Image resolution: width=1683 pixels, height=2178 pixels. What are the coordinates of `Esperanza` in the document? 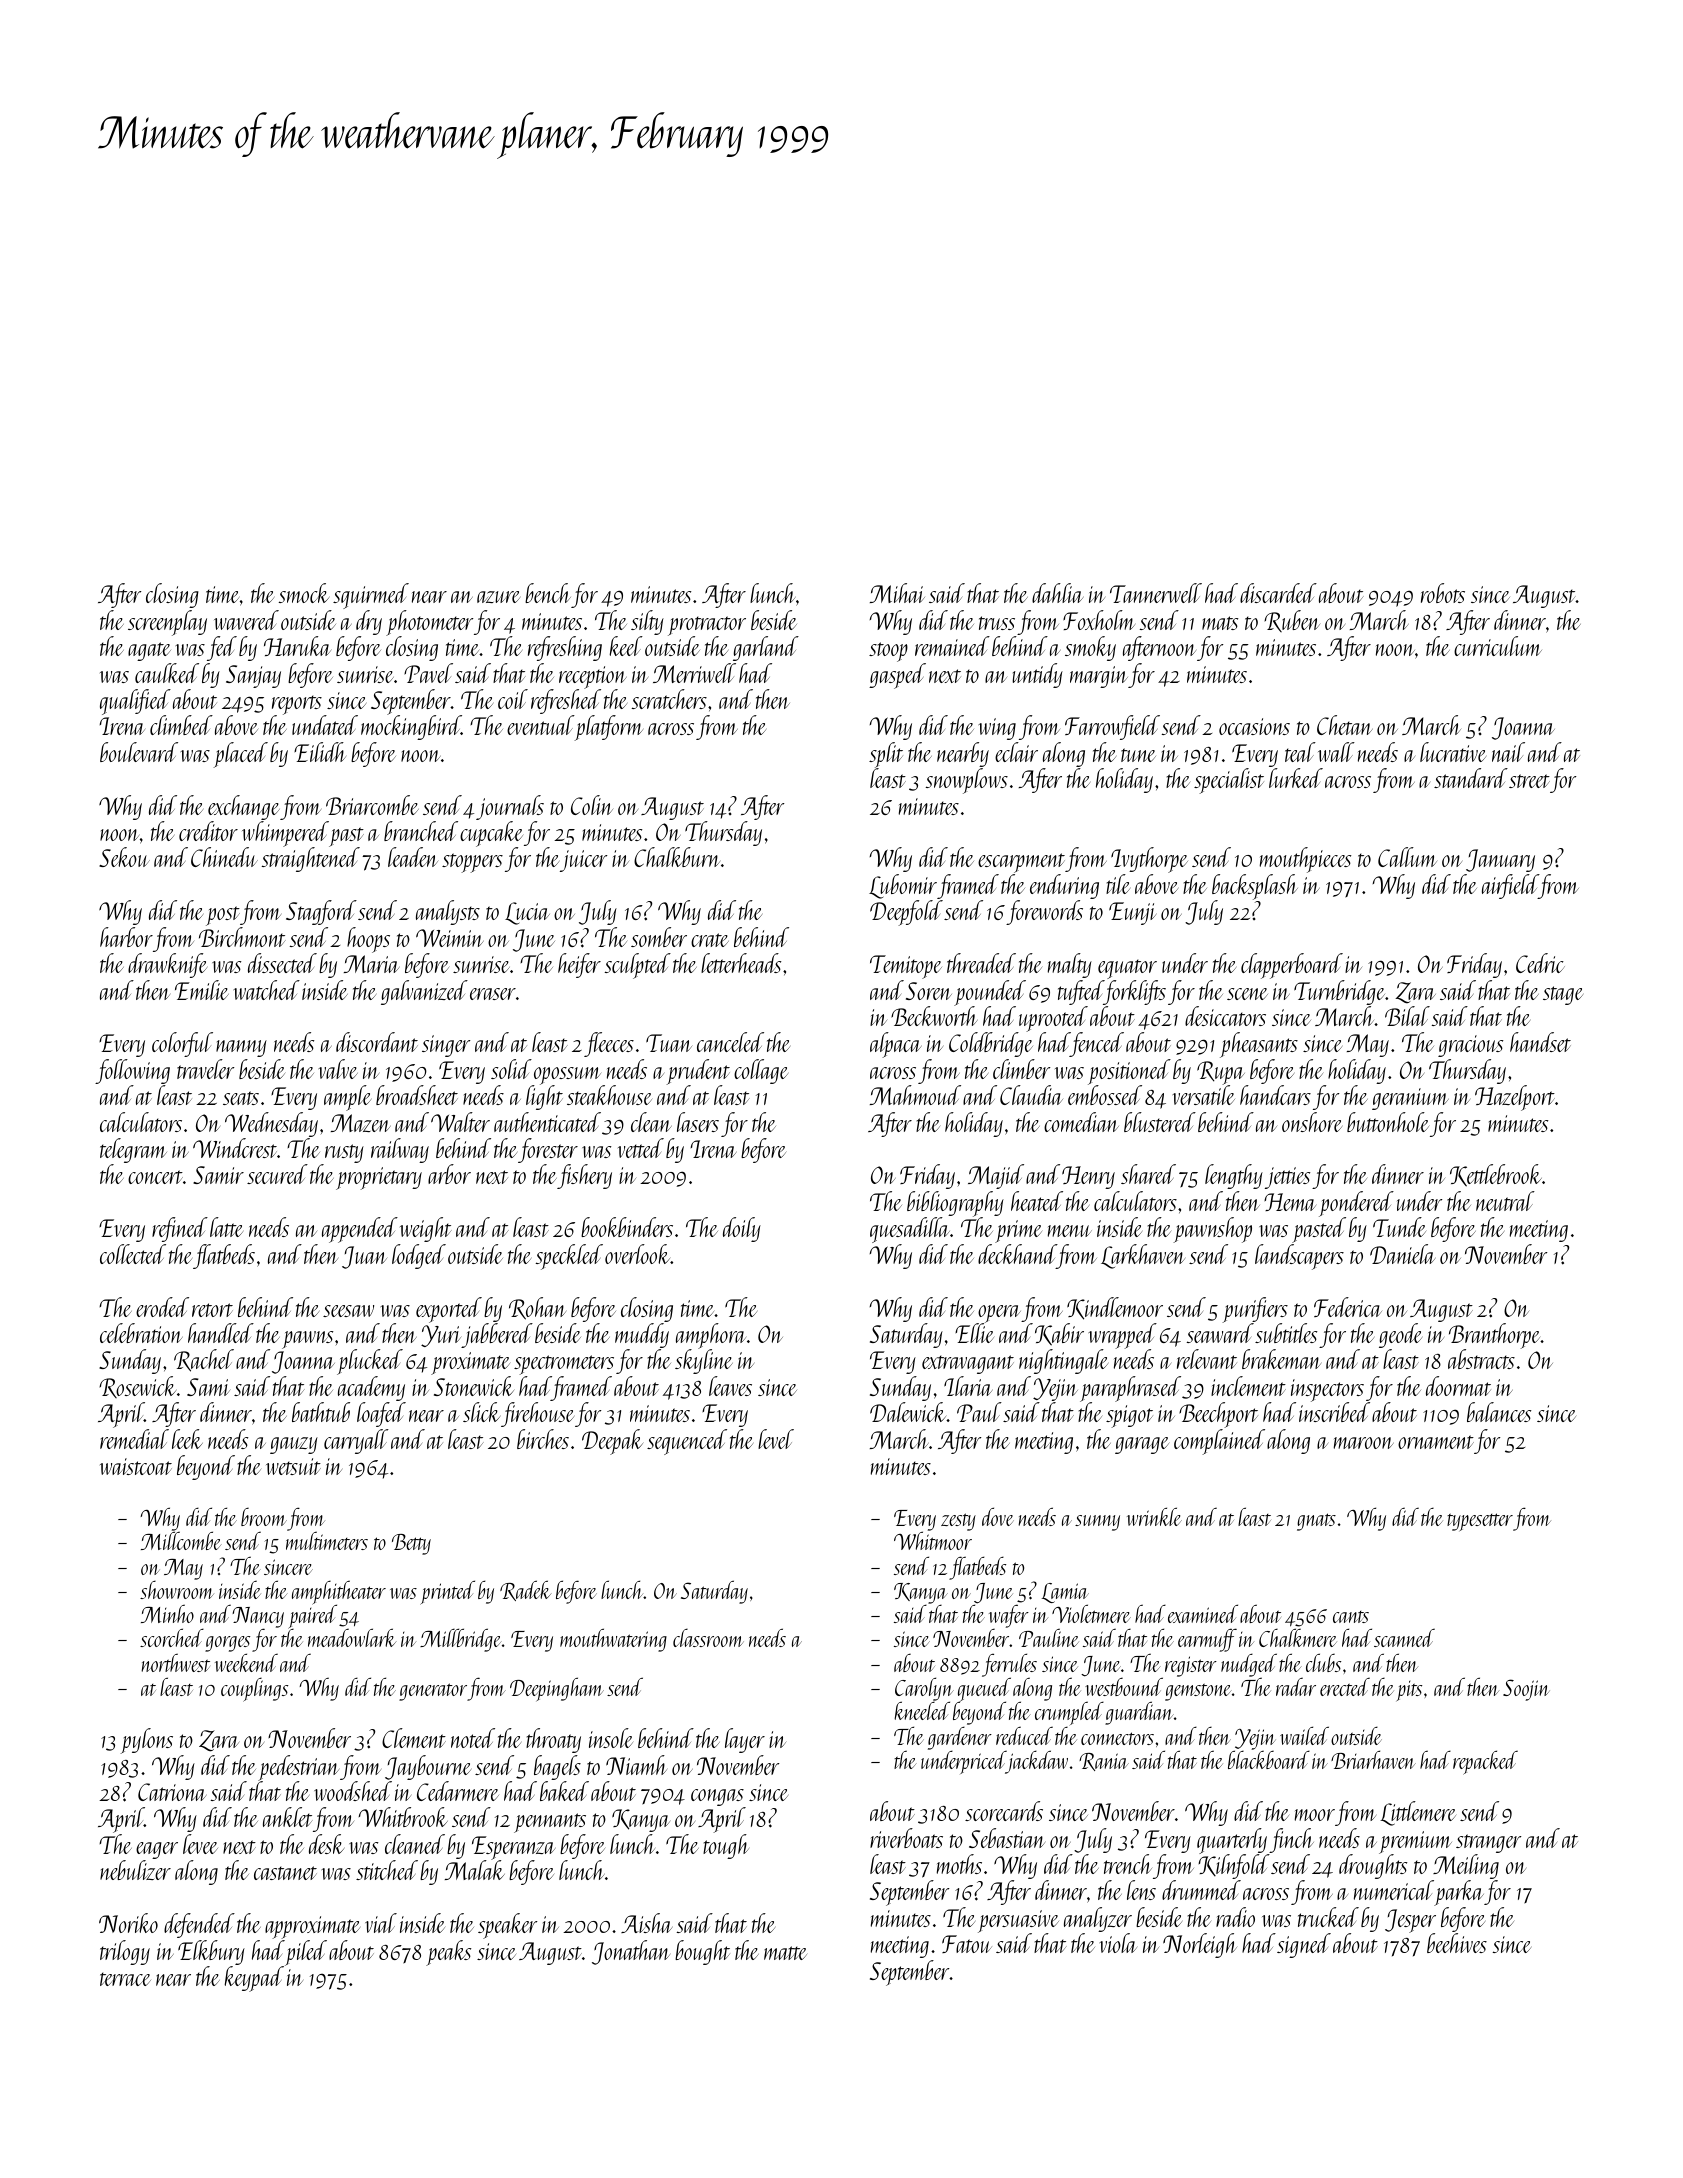 It's located at (513, 1848).
